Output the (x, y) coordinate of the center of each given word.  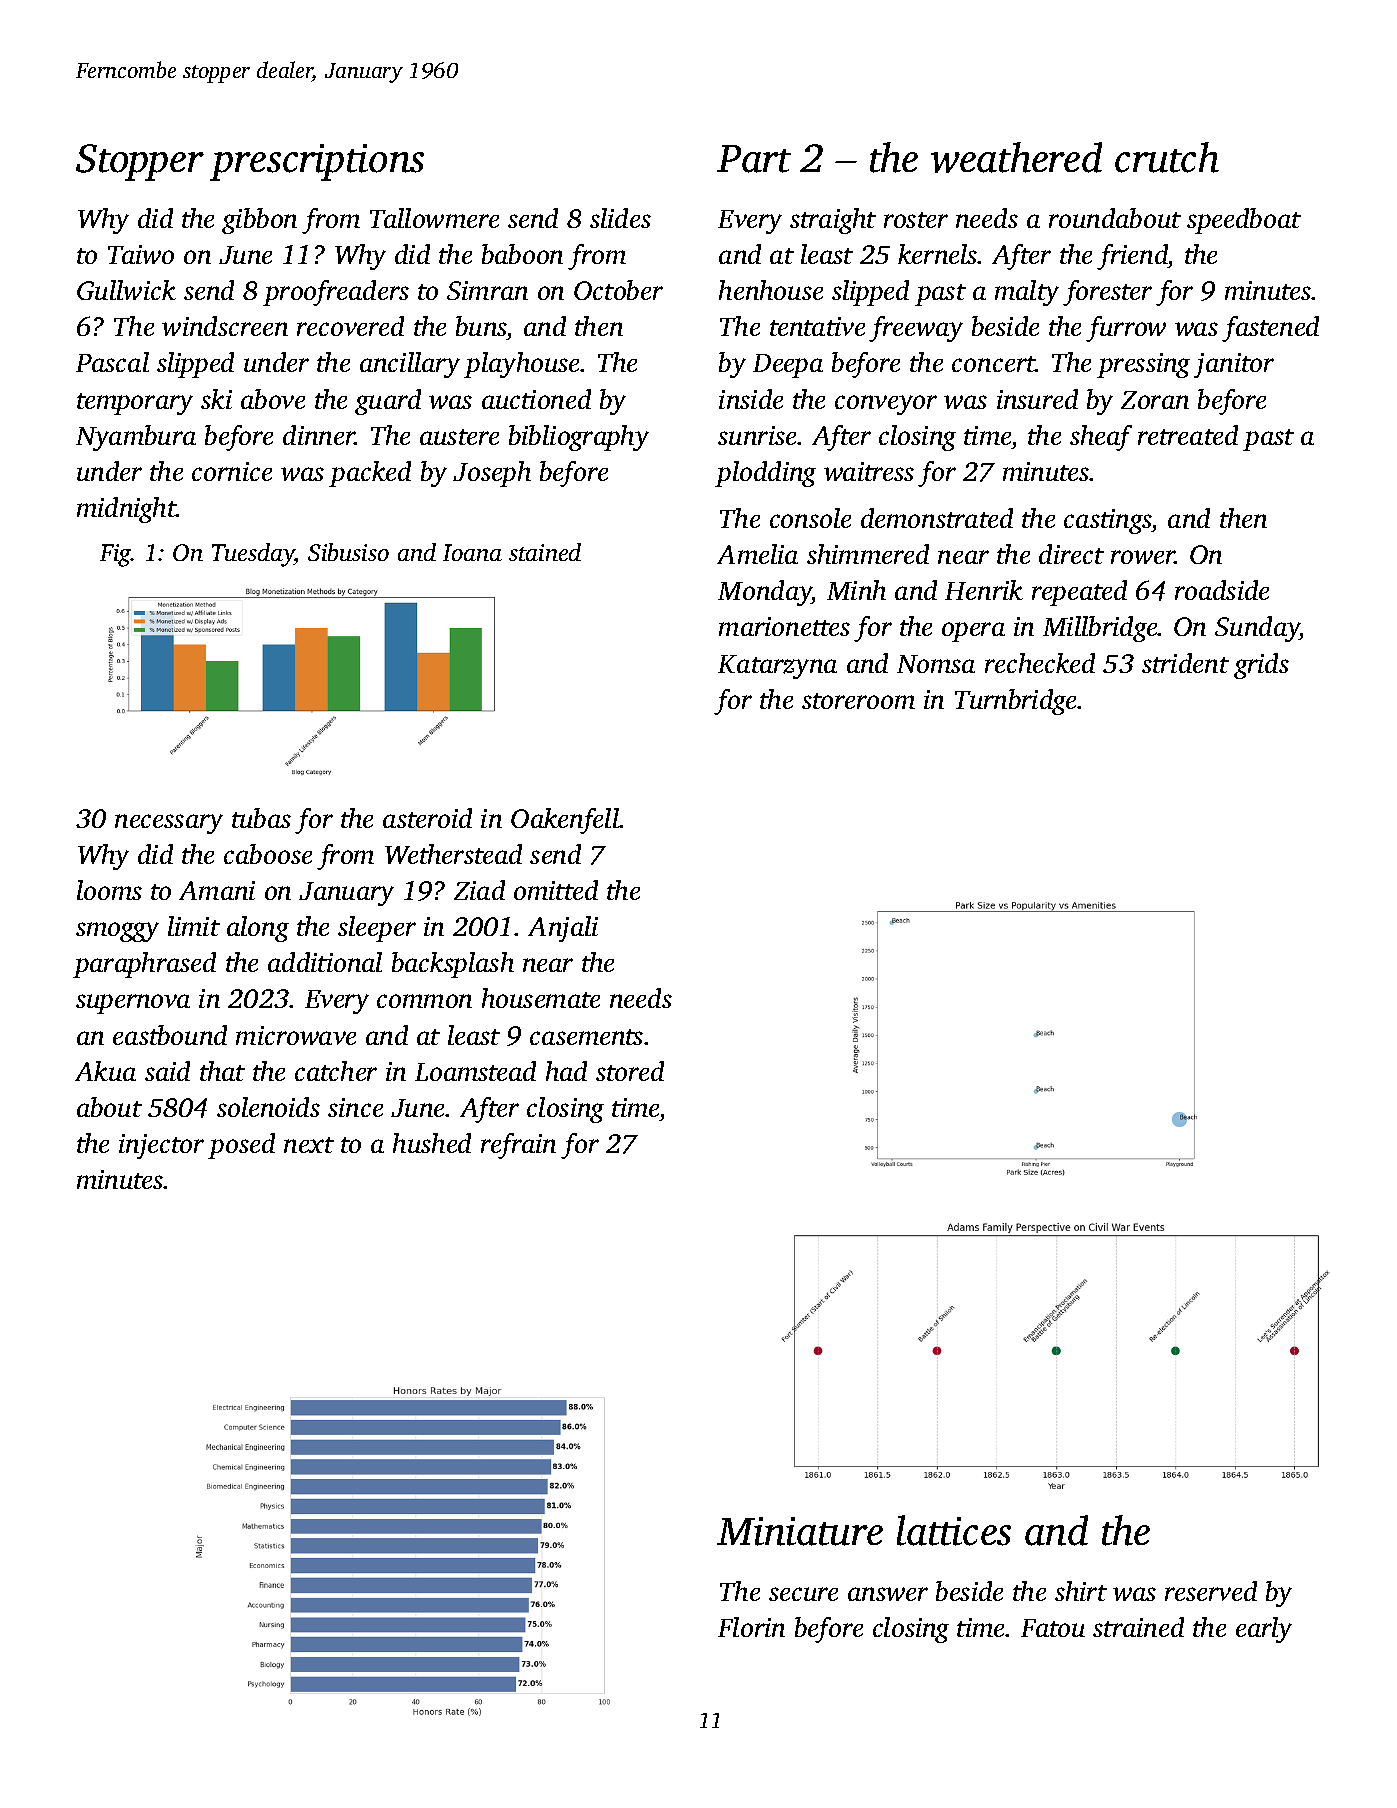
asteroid (427, 818)
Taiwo (141, 254)
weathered (1016, 157)
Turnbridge (1016, 702)
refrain (518, 1146)
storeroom (858, 701)
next (309, 1145)
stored (630, 1071)
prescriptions (317, 162)
